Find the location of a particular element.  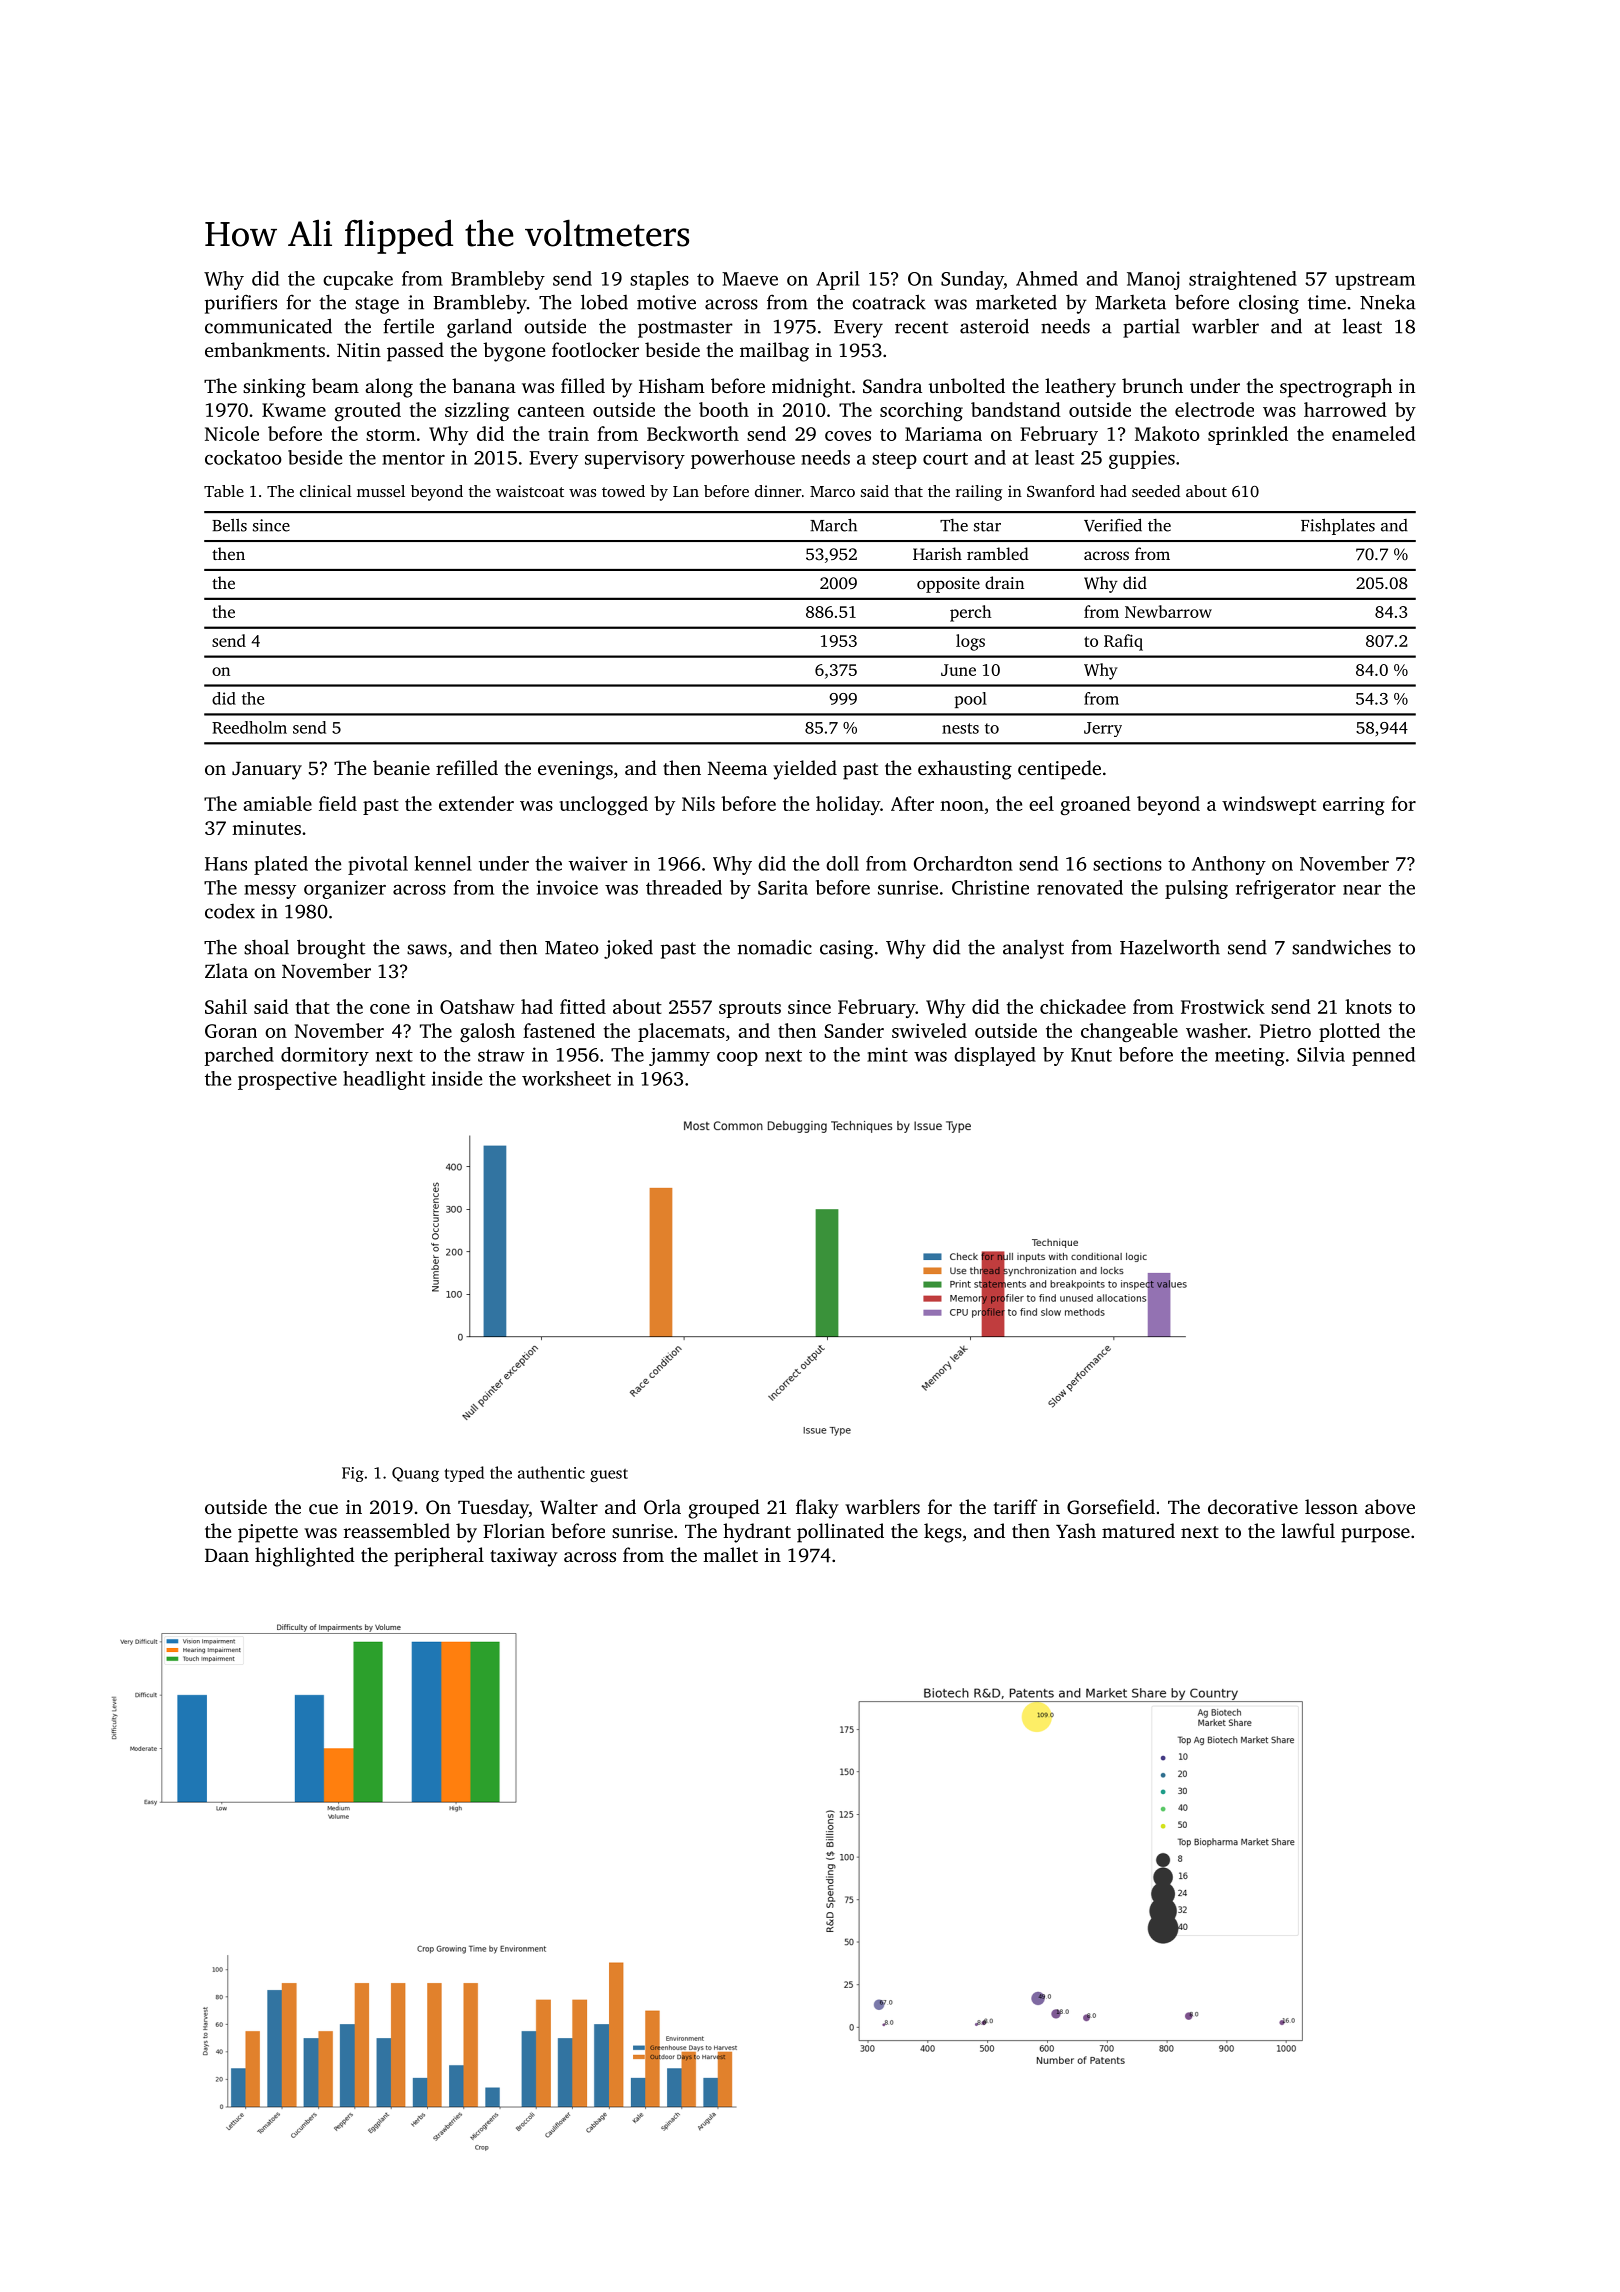

reassembled is located at coordinates (397, 1530).
